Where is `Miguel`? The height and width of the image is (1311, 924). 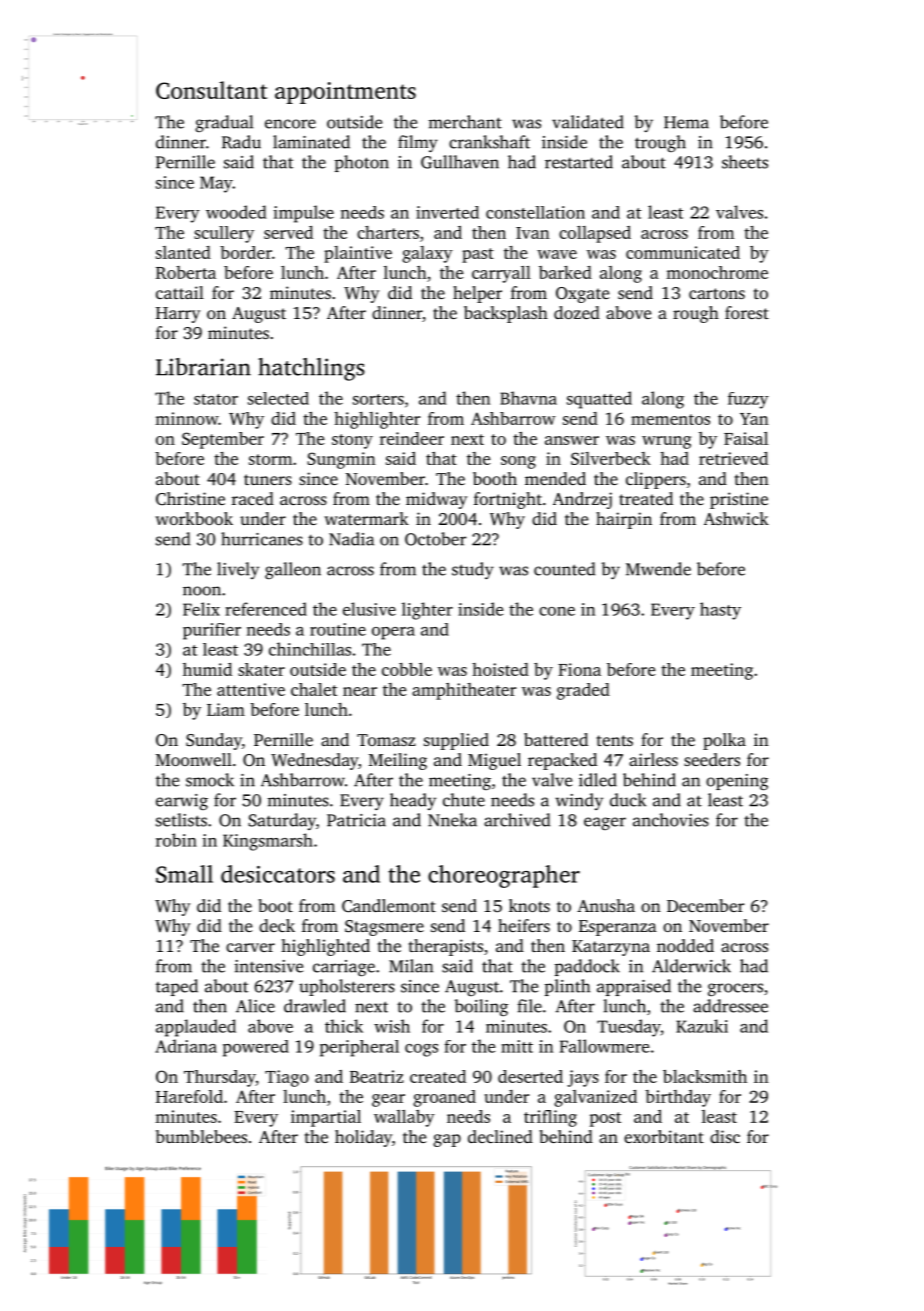
Miguel is located at coordinates (494, 761).
